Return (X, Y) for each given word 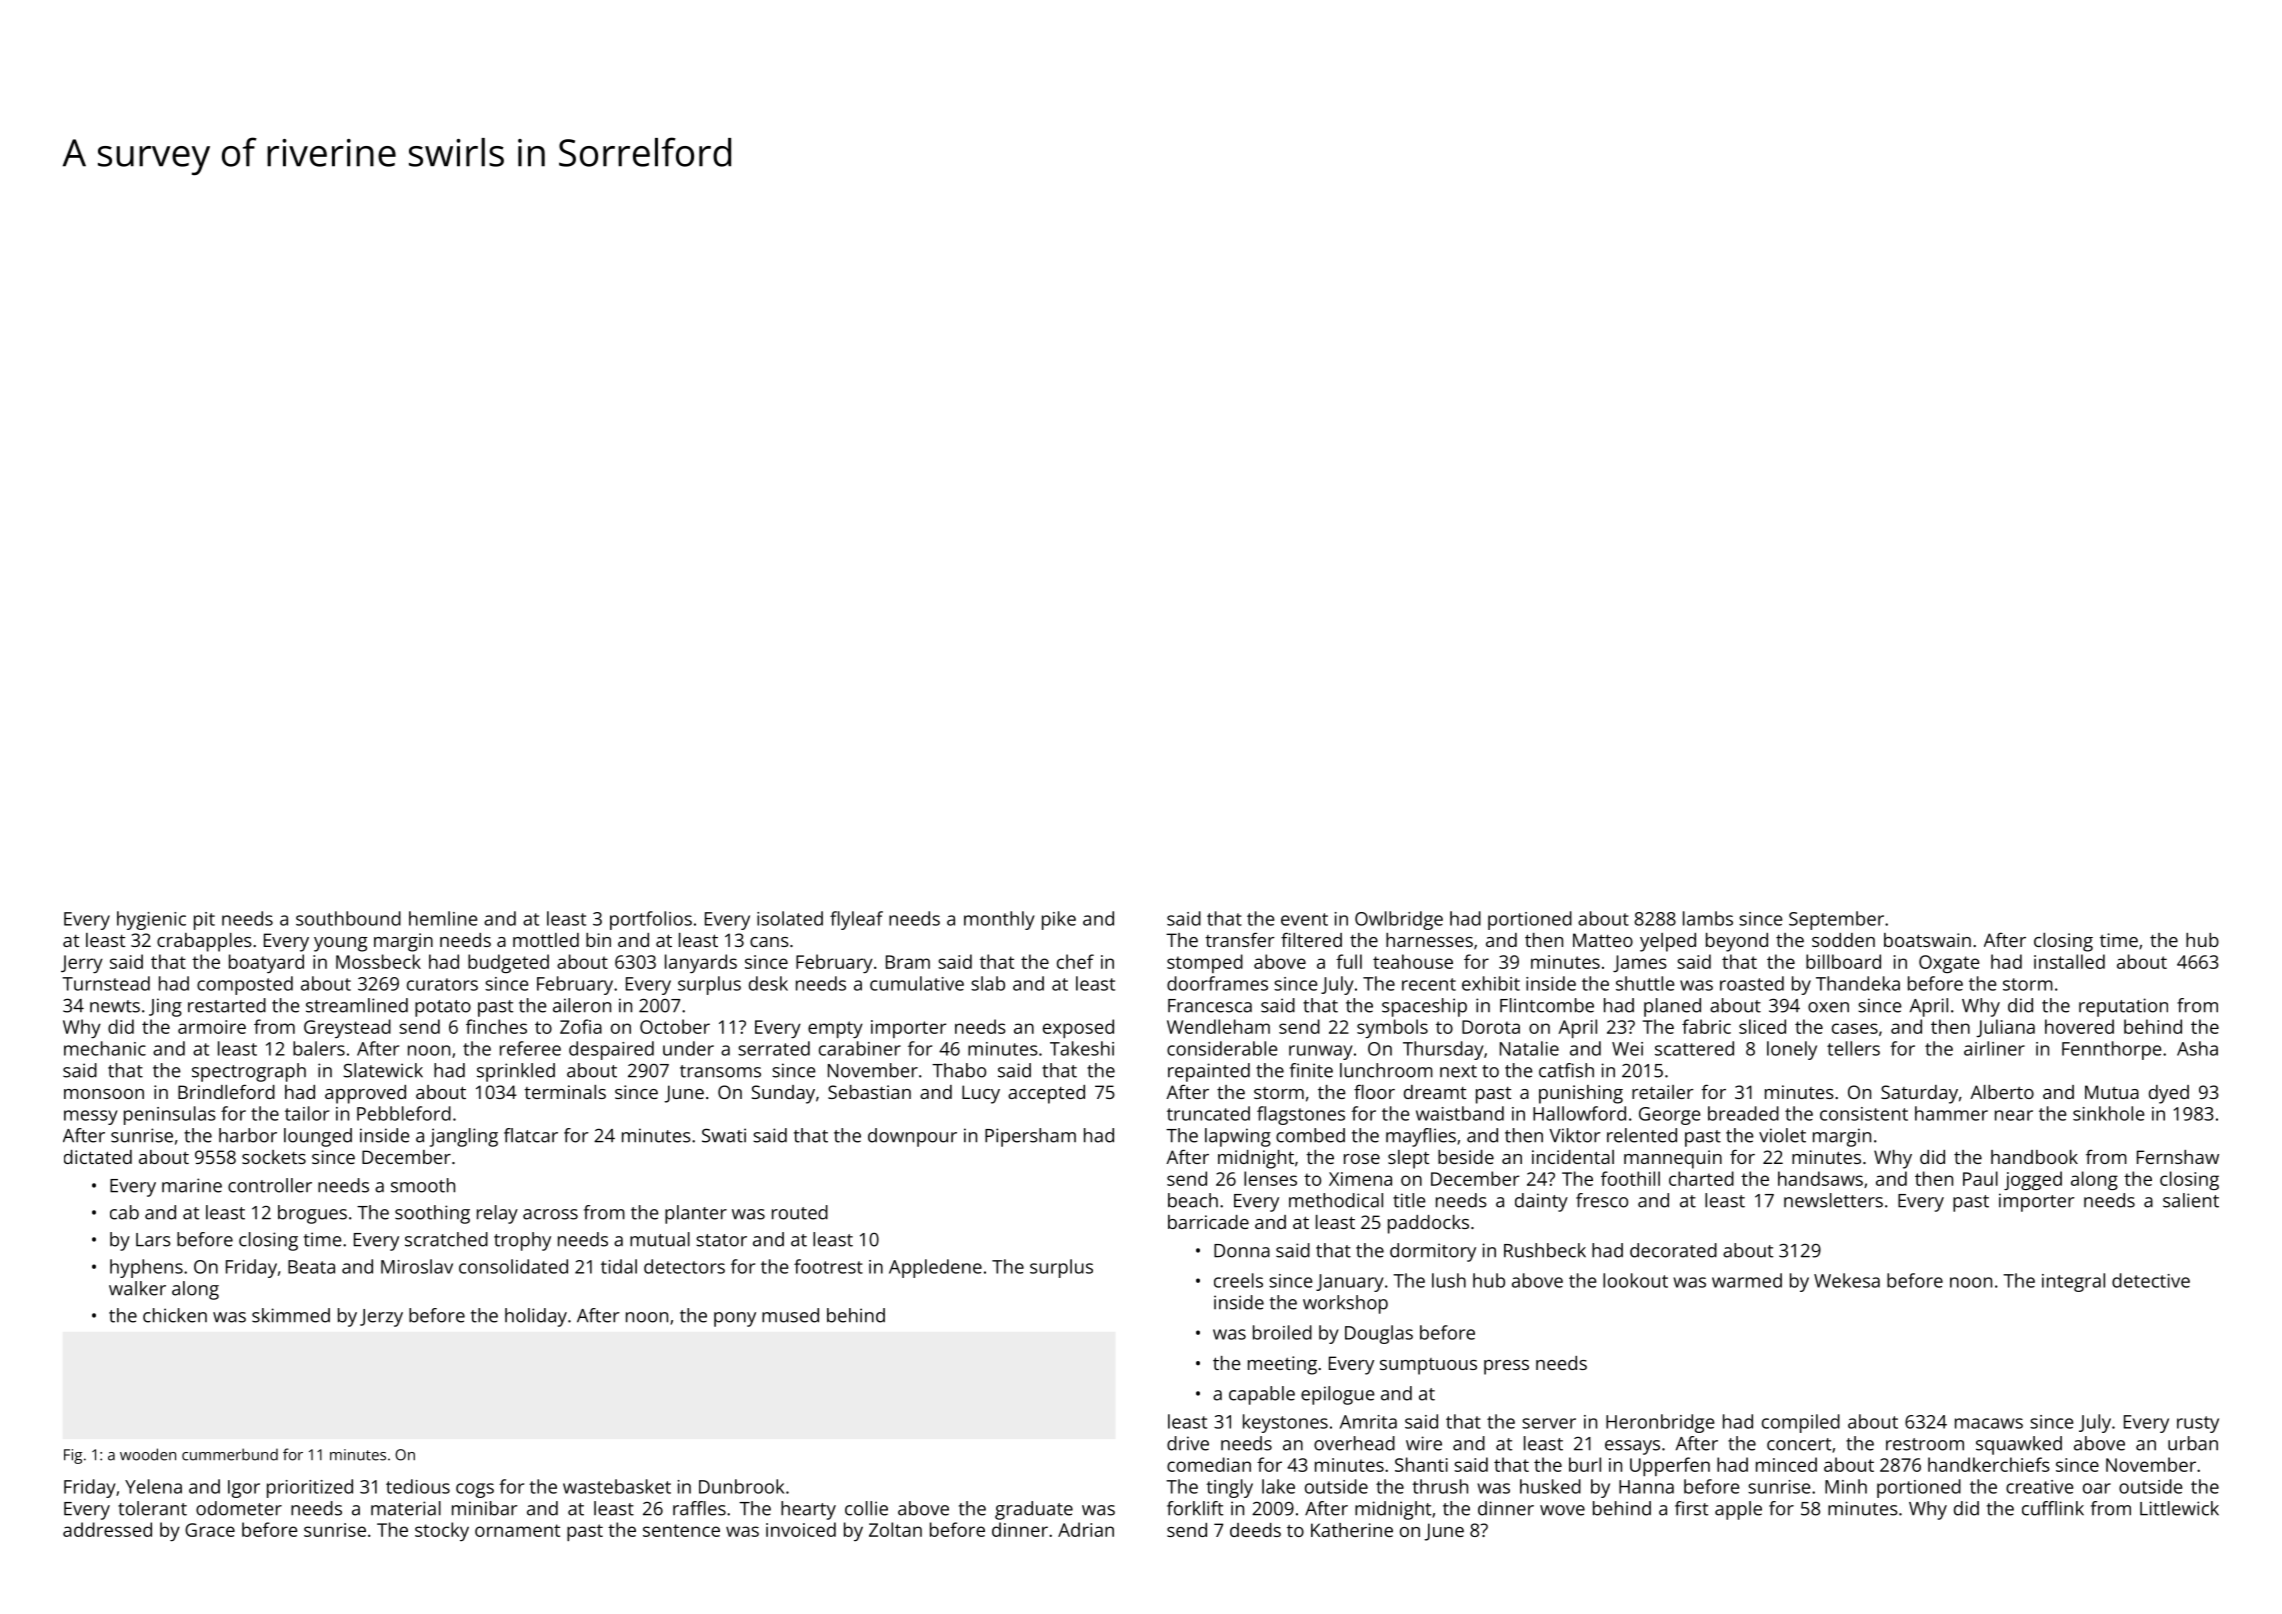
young (341, 944)
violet (1782, 1135)
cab (124, 1212)
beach (1193, 1200)
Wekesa (1847, 1280)
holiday (536, 1317)
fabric (1706, 1026)
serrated (774, 1048)
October (675, 1026)
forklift (1195, 1508)
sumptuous (1428, 1366)
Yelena (153, 1486)
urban (2193, 1443)
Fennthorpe (2111, 1050)
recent (1429, 984)
